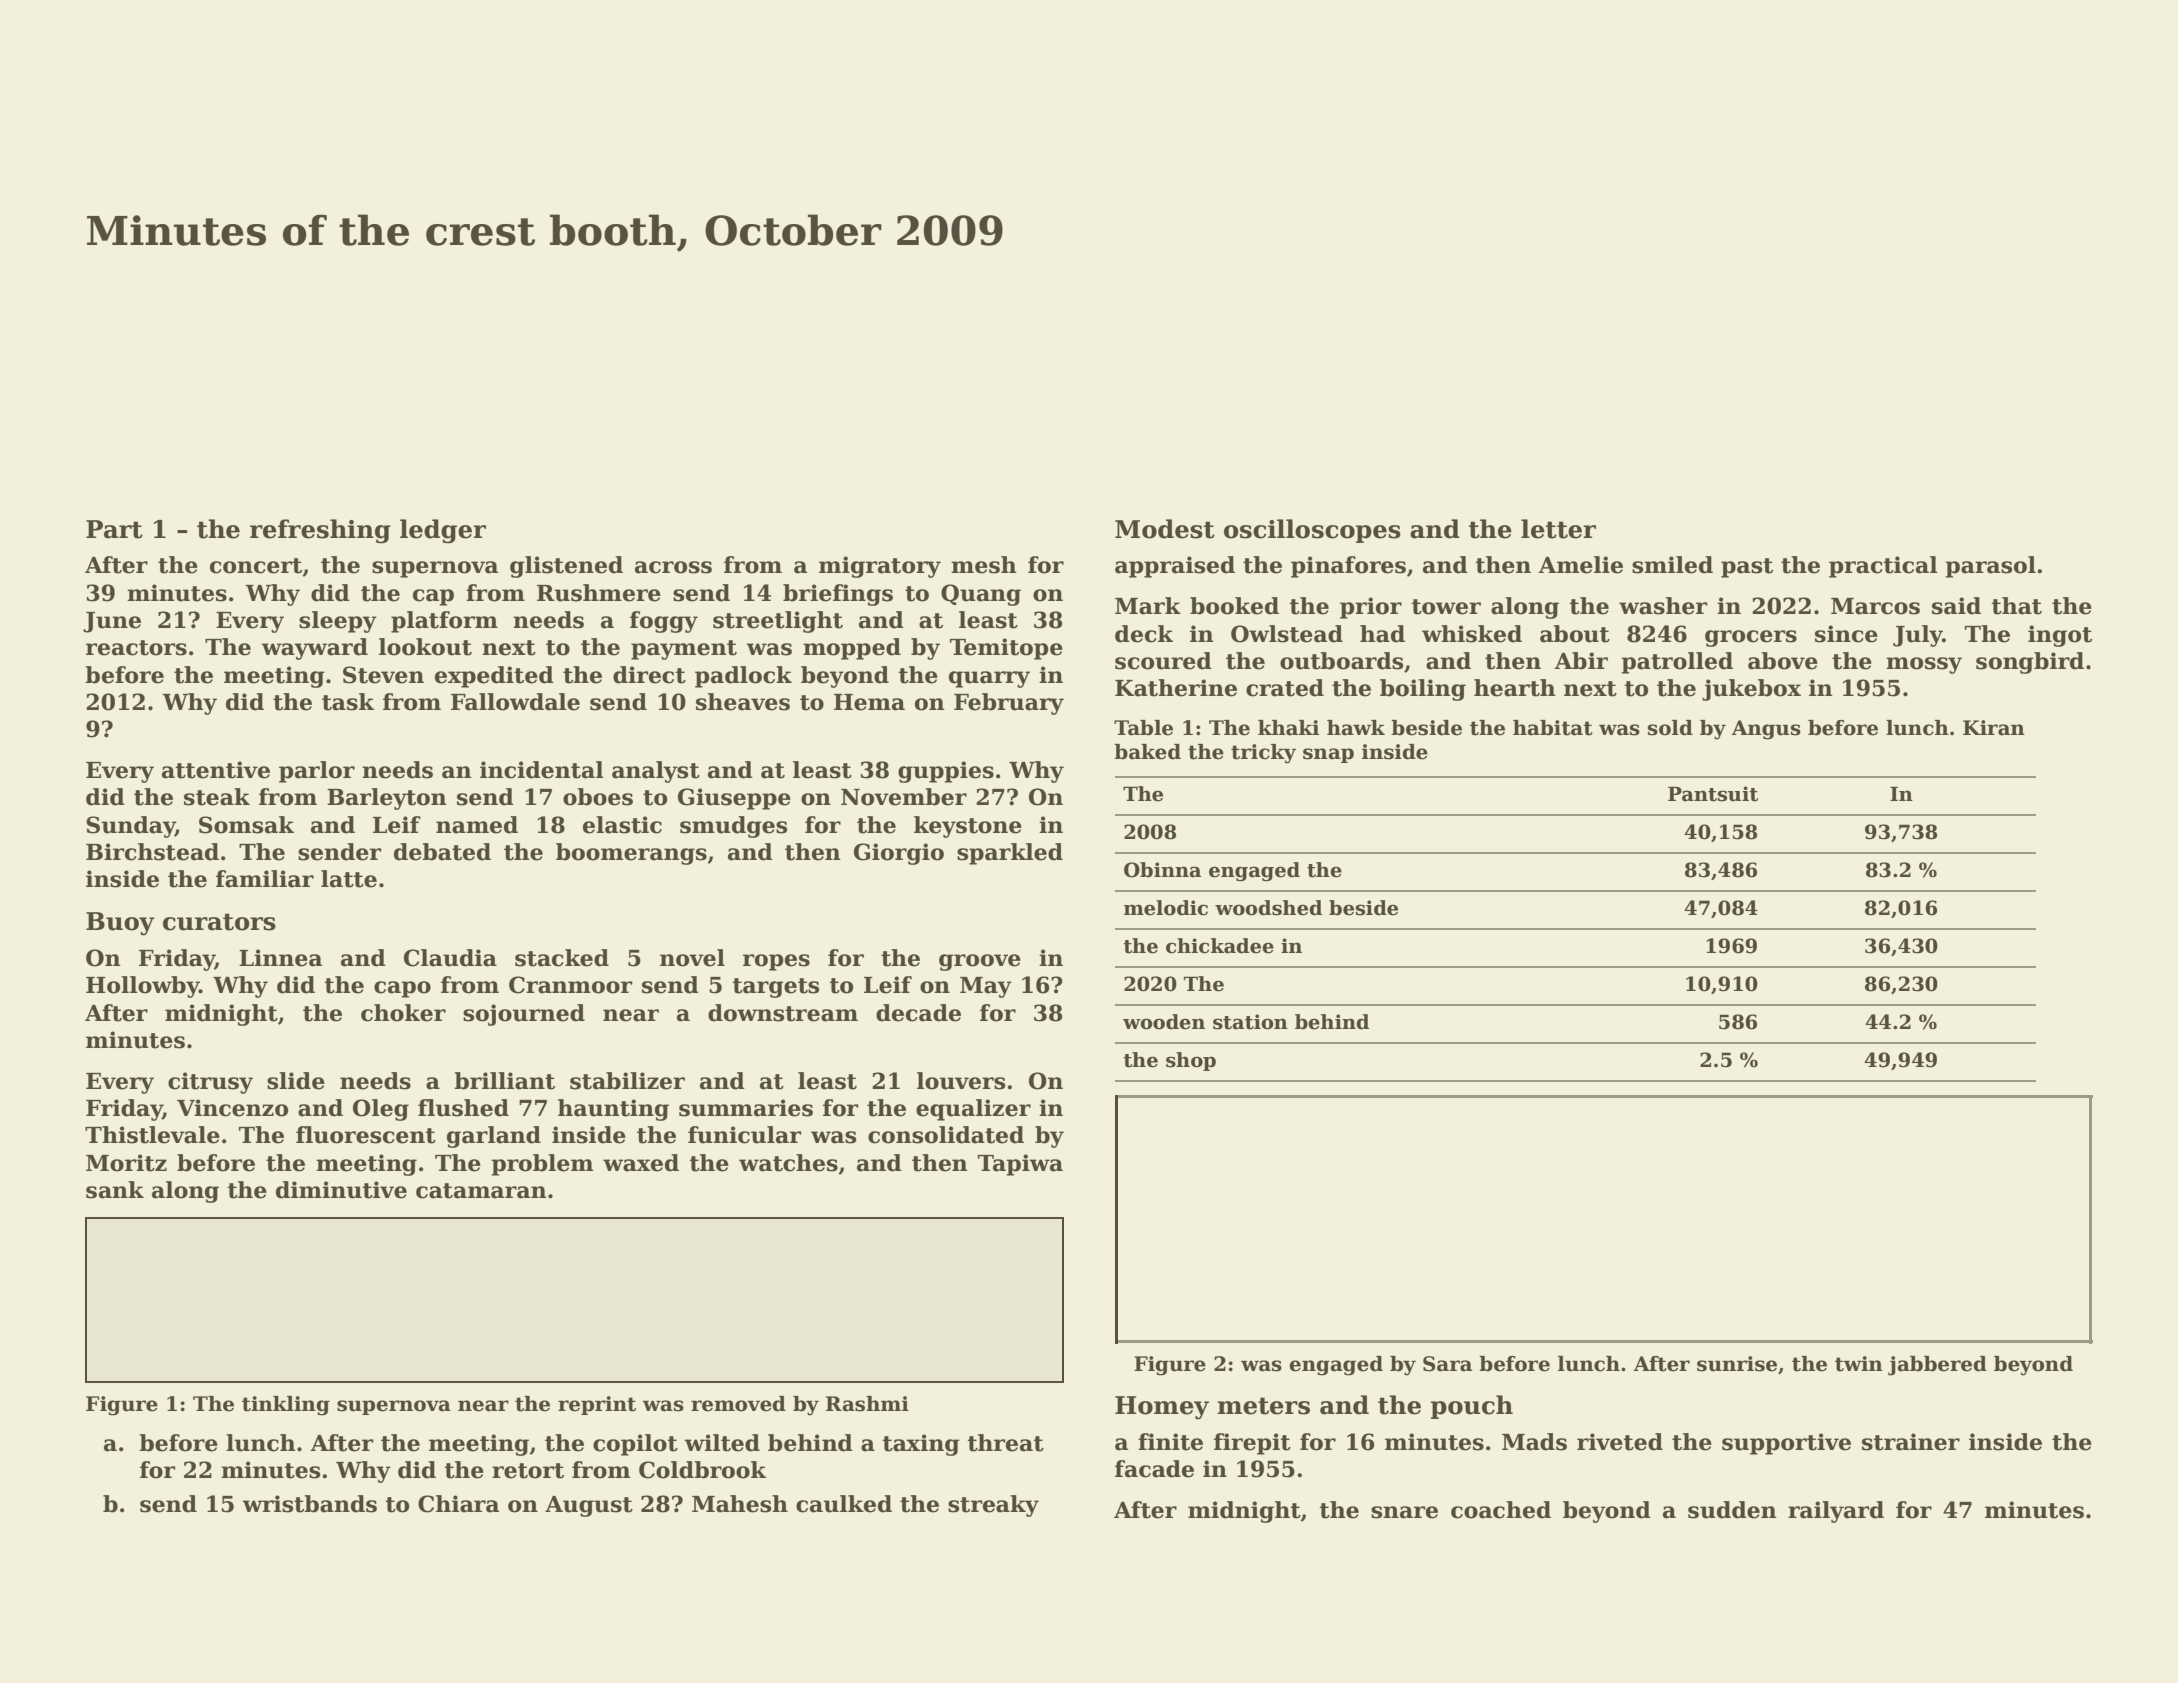 Image resolution: width=2178 pixels, height=1683 pixels. I want to click on wristbands, so click(309, 1504).
